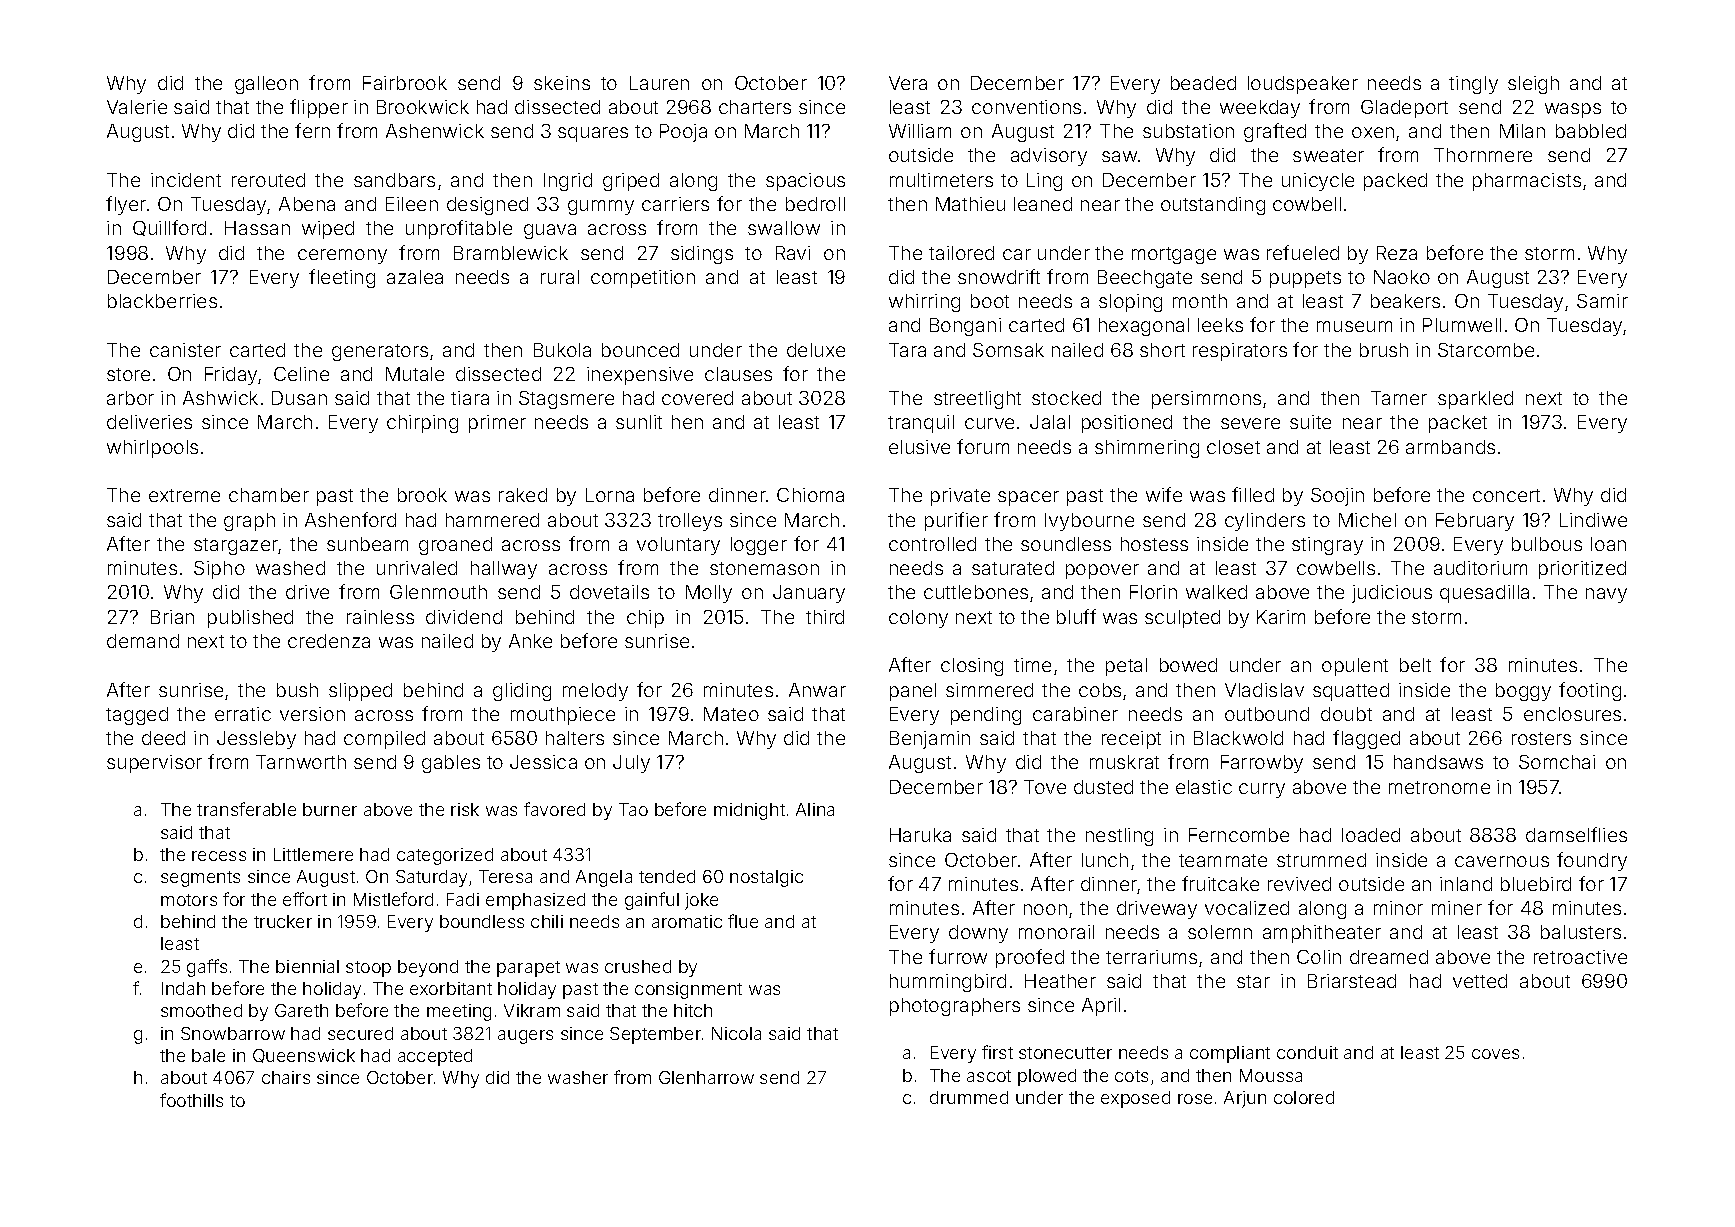 The height and width of the screenshot is (1227, 1735). I want to click on whirlpools, so click(152, 449).
